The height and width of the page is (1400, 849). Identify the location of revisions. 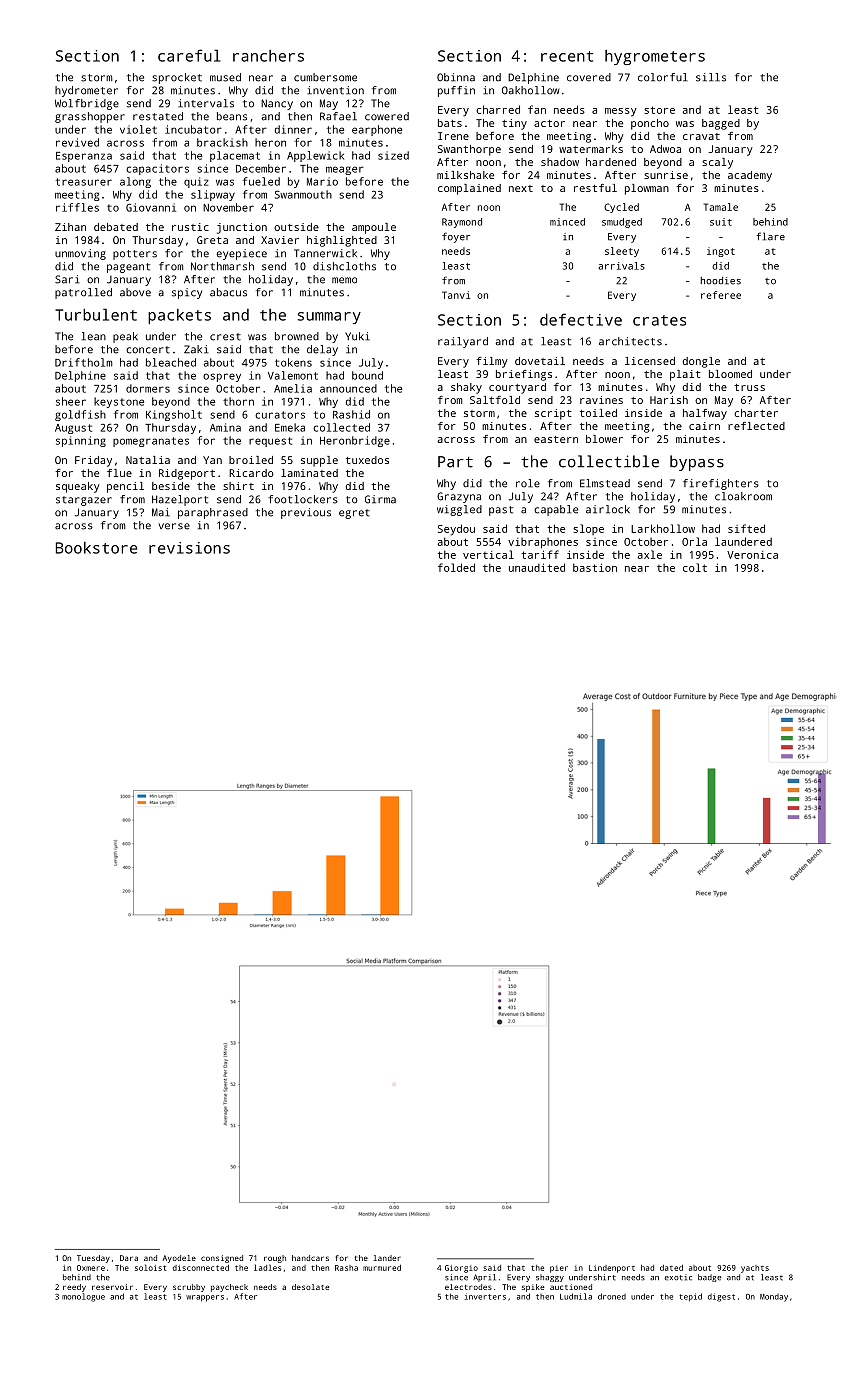
(189, 548).
